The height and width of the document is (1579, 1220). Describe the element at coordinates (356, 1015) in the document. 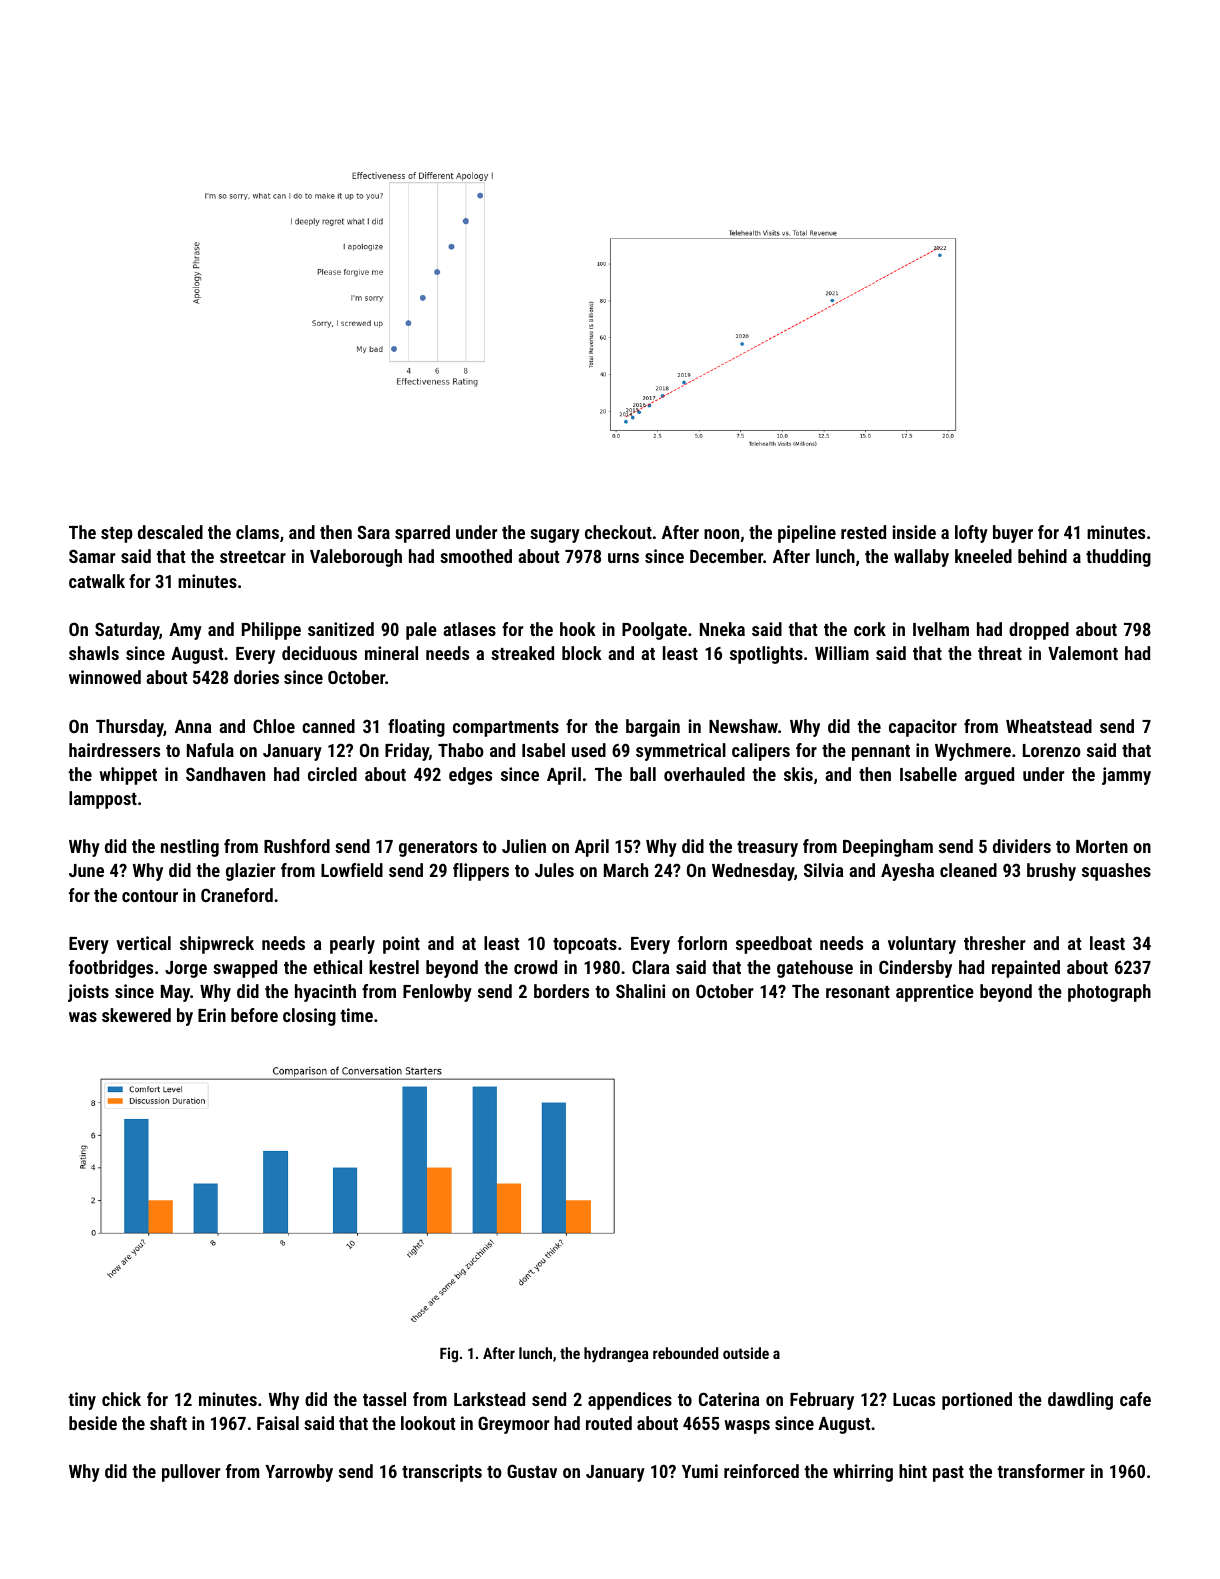

I see `time` at that location.
